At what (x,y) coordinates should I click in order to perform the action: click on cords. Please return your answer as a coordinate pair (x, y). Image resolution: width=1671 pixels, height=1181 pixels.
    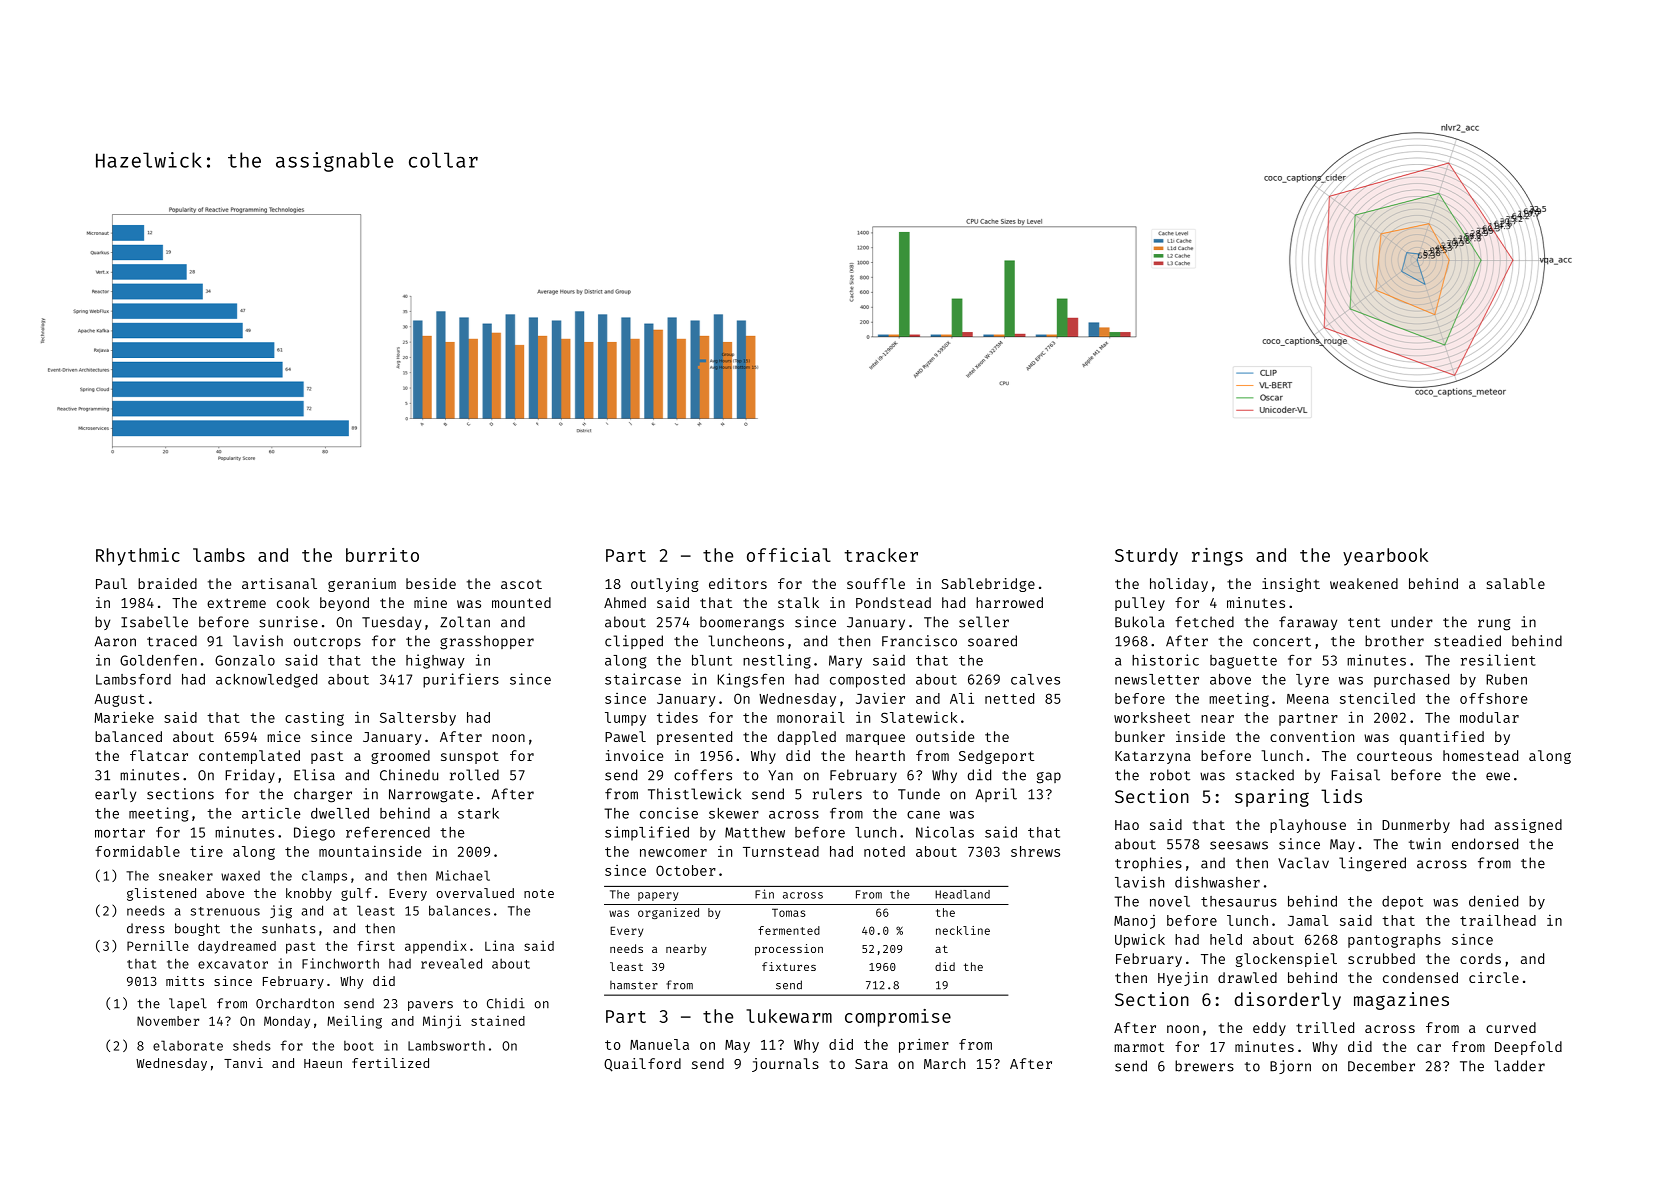
    Looking at the image, I should click on (1480, 958).
